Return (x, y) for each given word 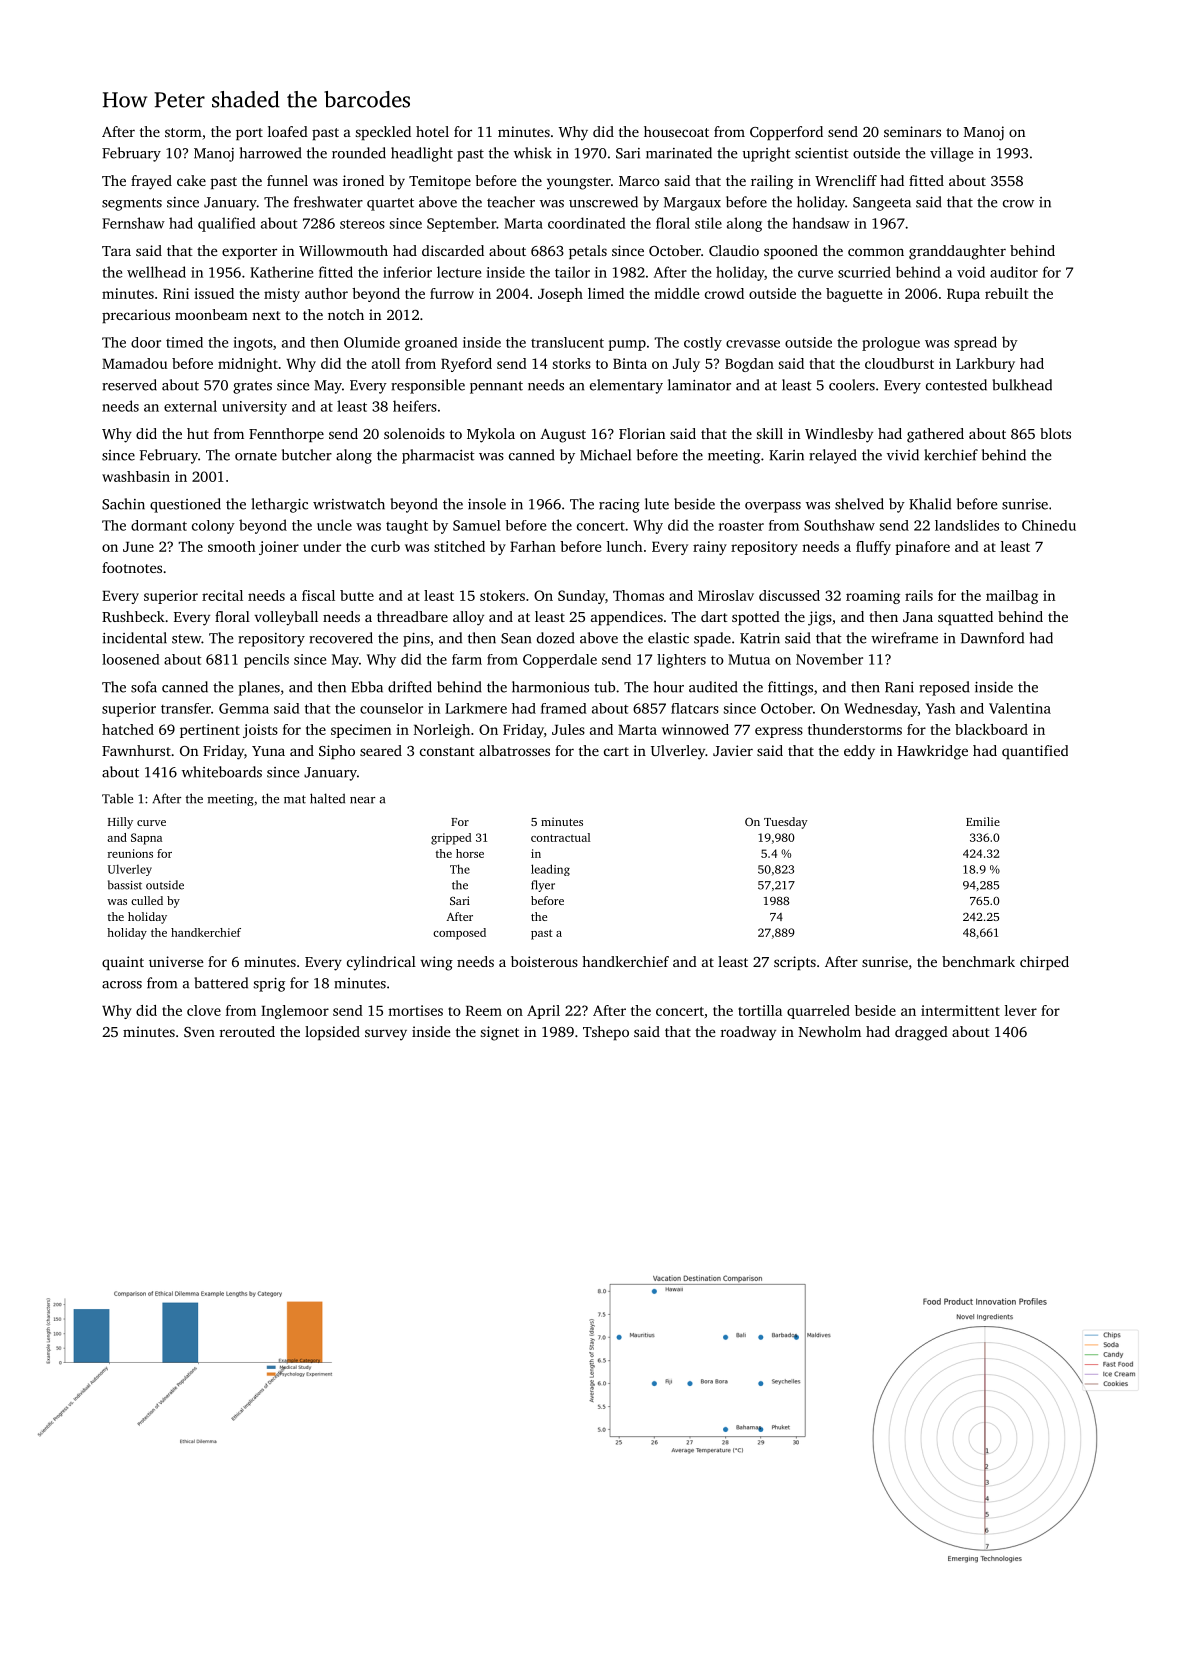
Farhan (533, 546)
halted (327, 798)
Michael (605, 455)
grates (252, 387)
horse (470, 853)
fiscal (318, 595)
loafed (288, 131)
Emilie (983, 821)
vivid (903, 455)
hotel (432, 131)
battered (221, 983)
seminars (912, 131)
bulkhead (1022, 385)
